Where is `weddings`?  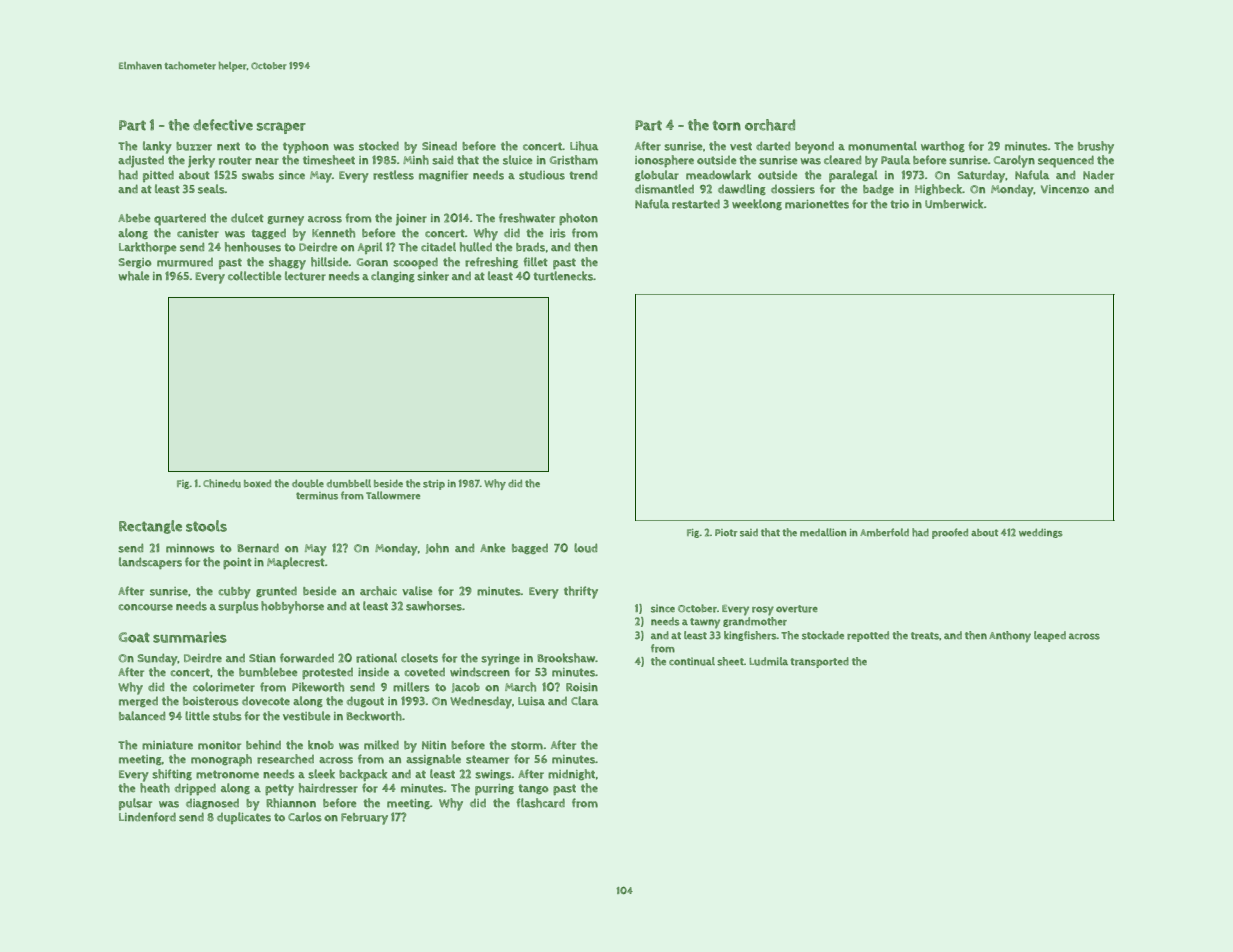
weddings is located at coordinates (1041, 533).
